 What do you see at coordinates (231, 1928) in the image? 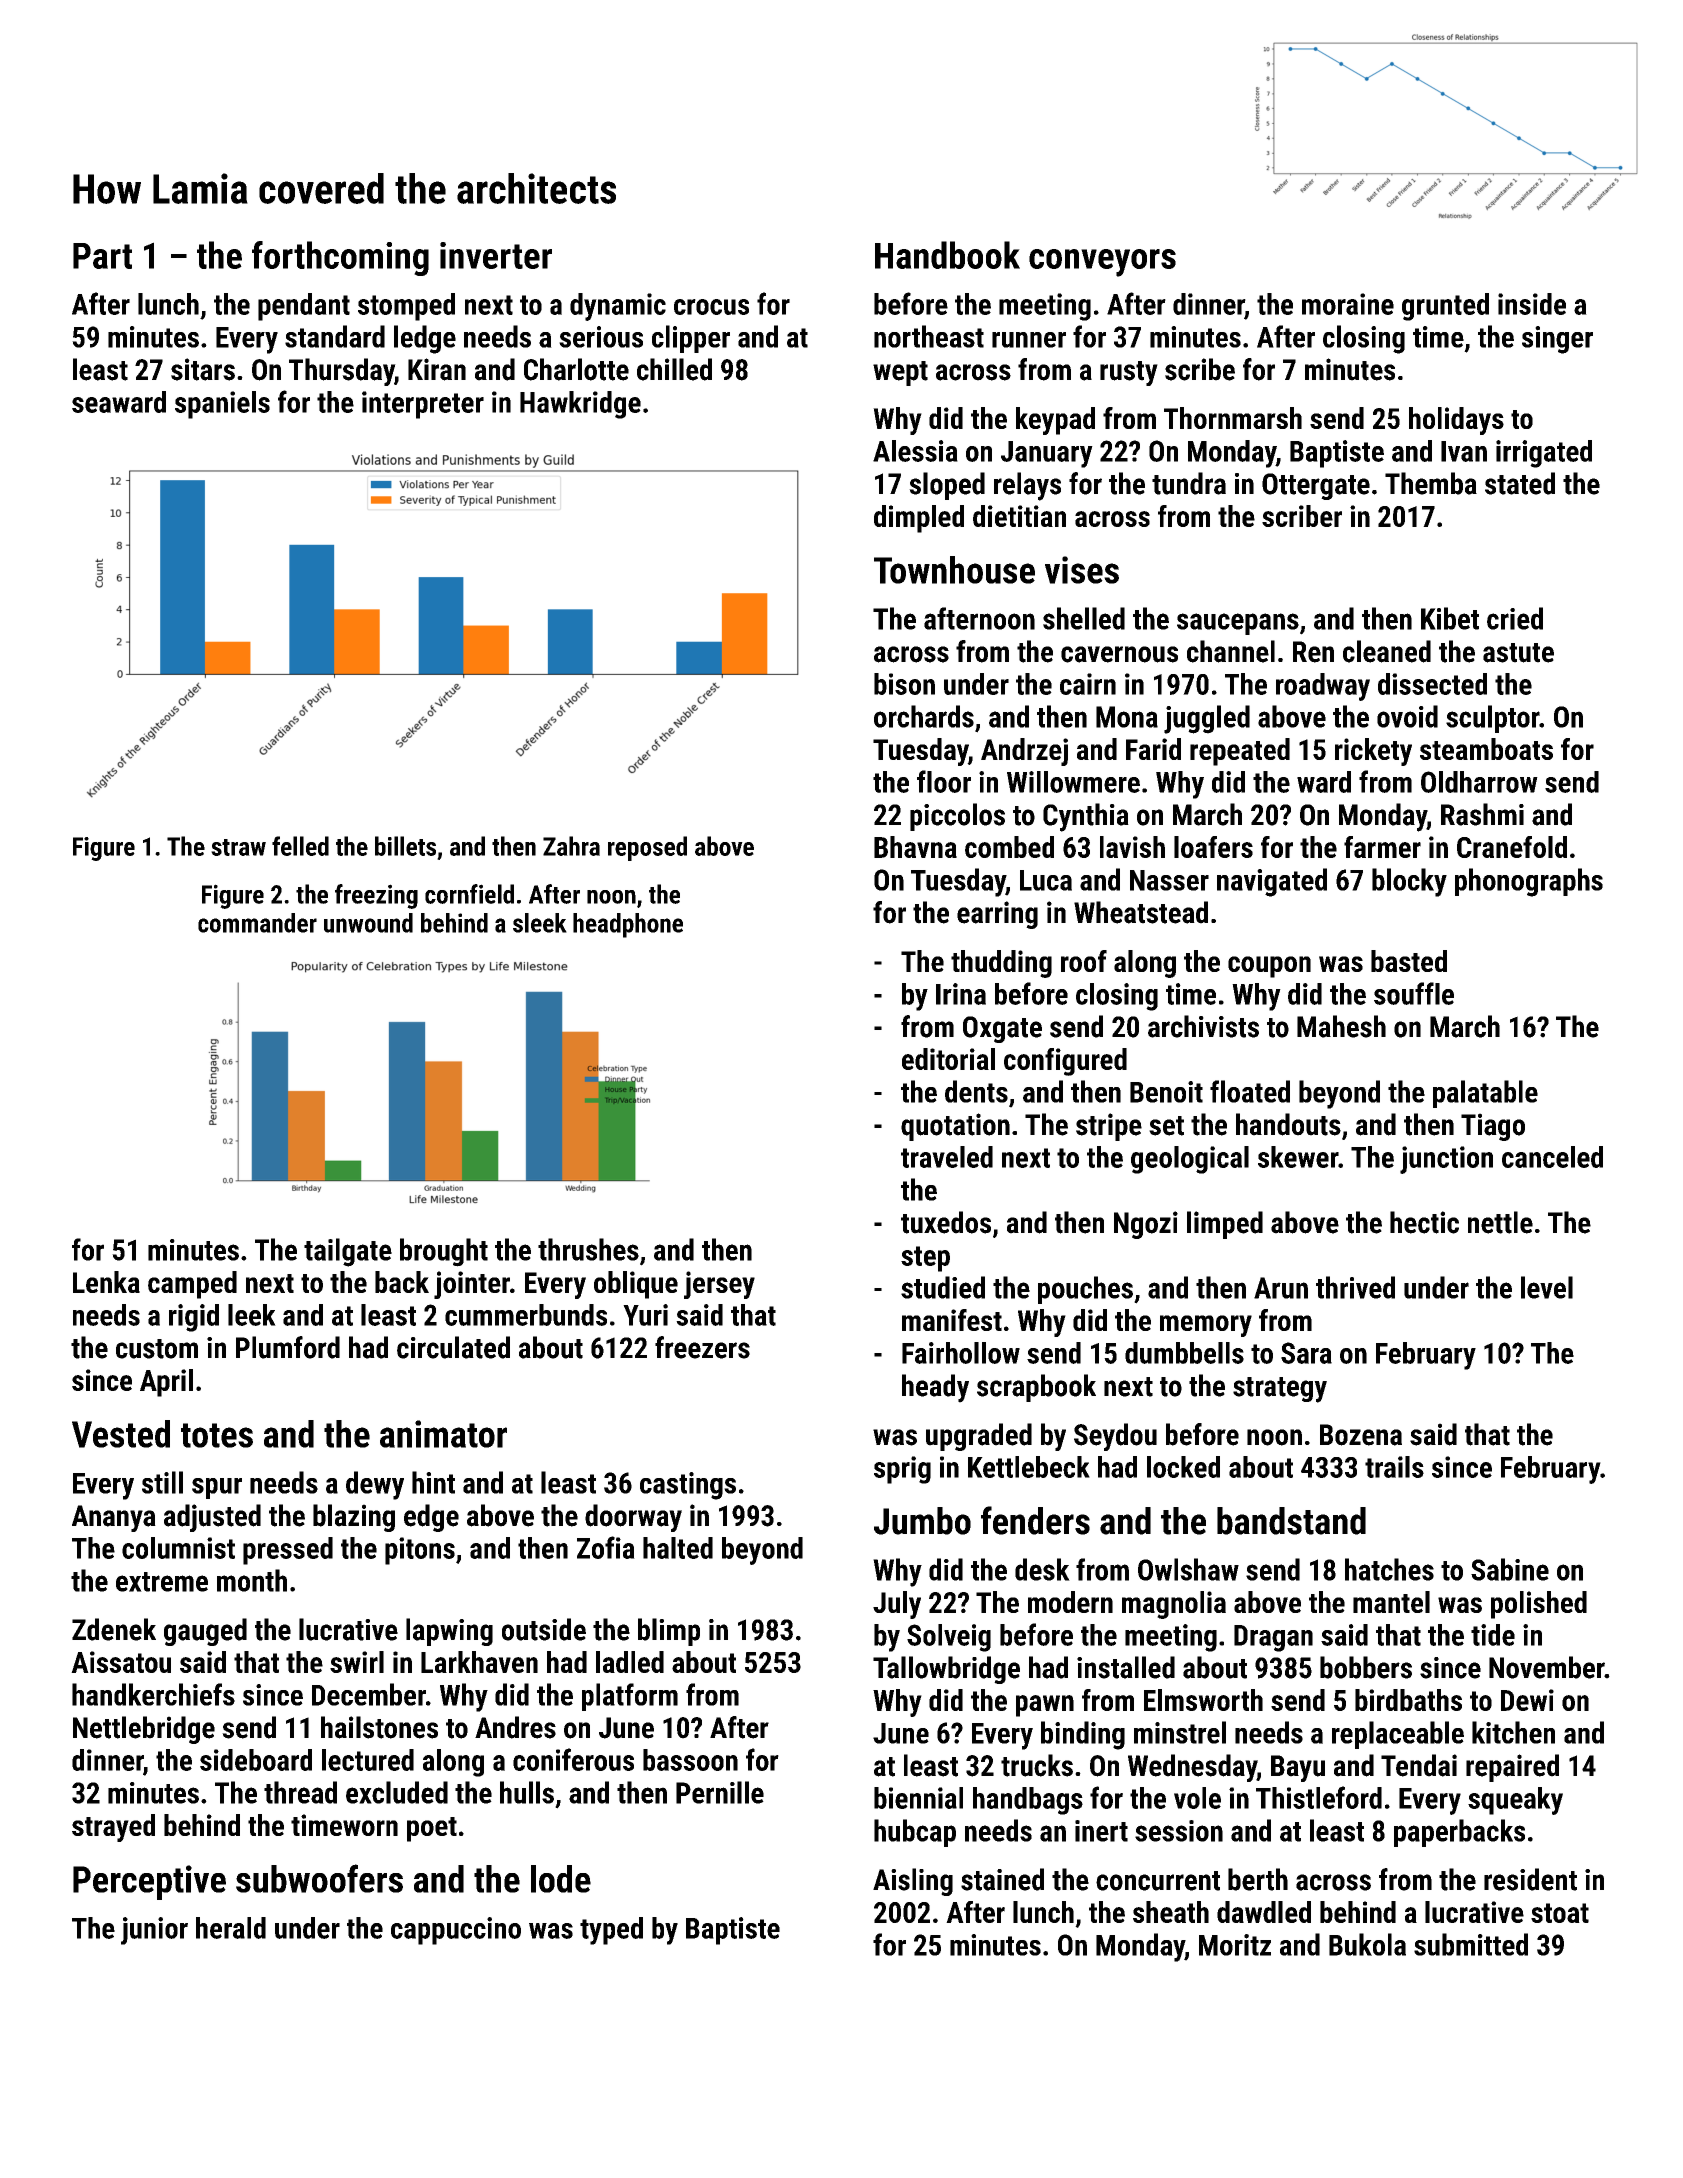
I see `herald` at bounding box center [231, 1928].
